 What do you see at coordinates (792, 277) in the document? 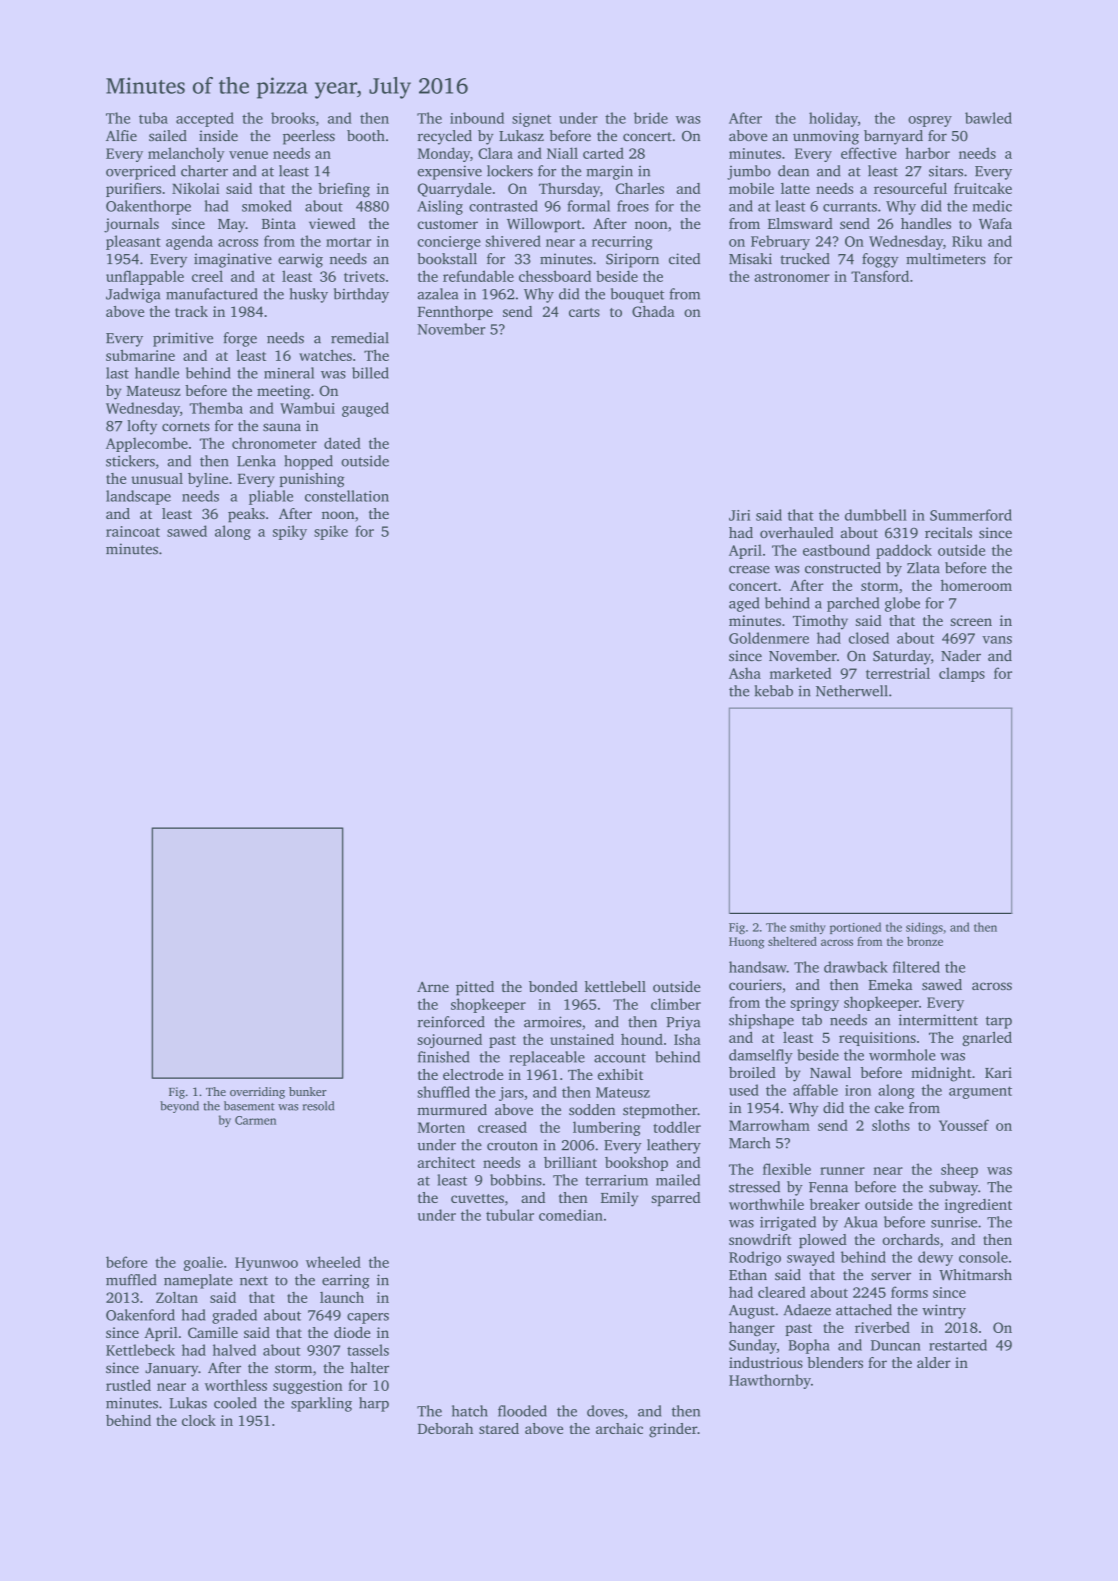
I see `astronomer` at bounding box center [792, 277].
